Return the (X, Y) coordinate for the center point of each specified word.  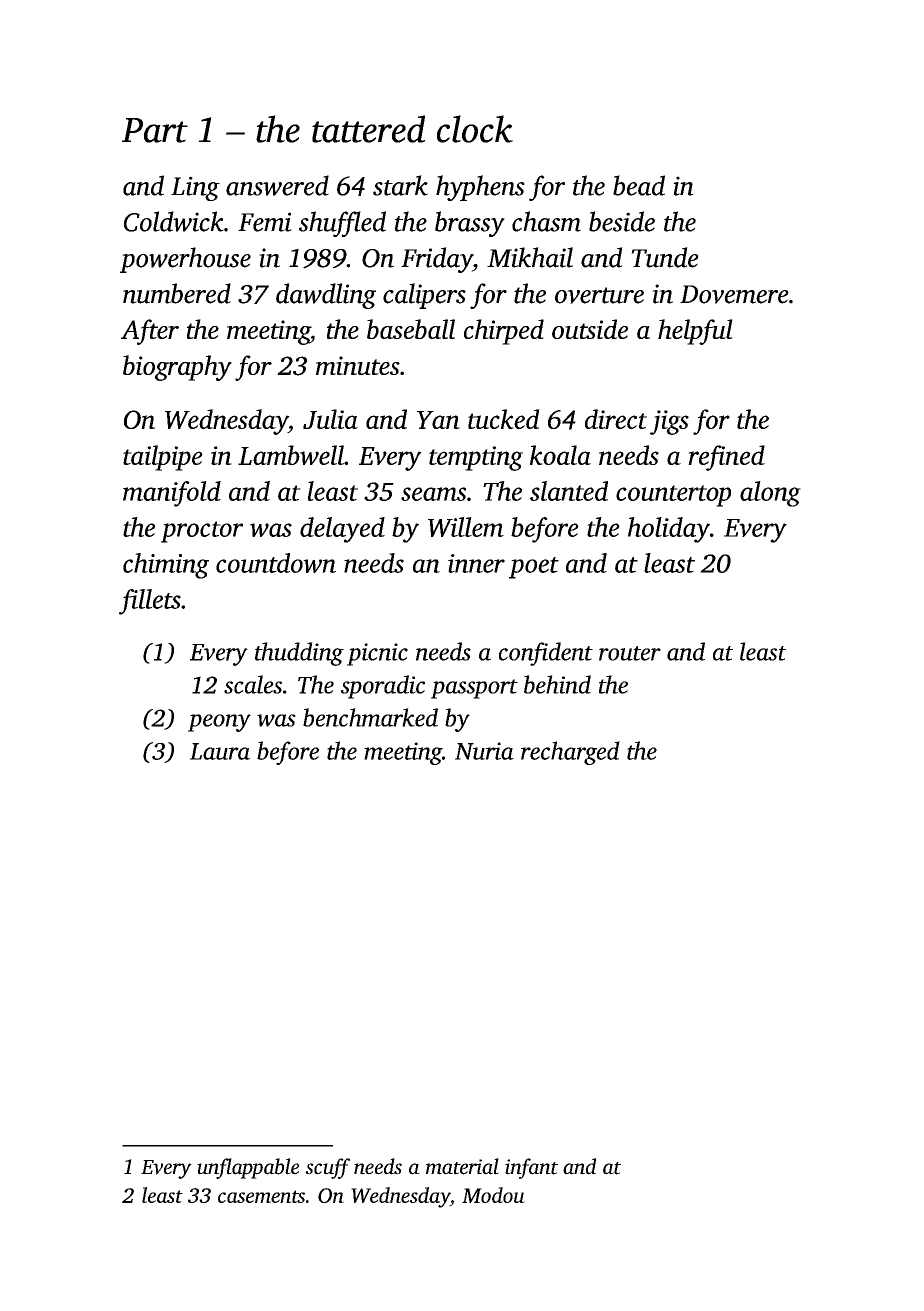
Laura (220, 751)
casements (261, 1196)
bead (639, 185)
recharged (570, 753)
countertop (673, 496)
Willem (466, 527)
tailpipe (163, 458)
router (630, 653)
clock (475, 129)
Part (155, 130)
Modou (493, 1195)
